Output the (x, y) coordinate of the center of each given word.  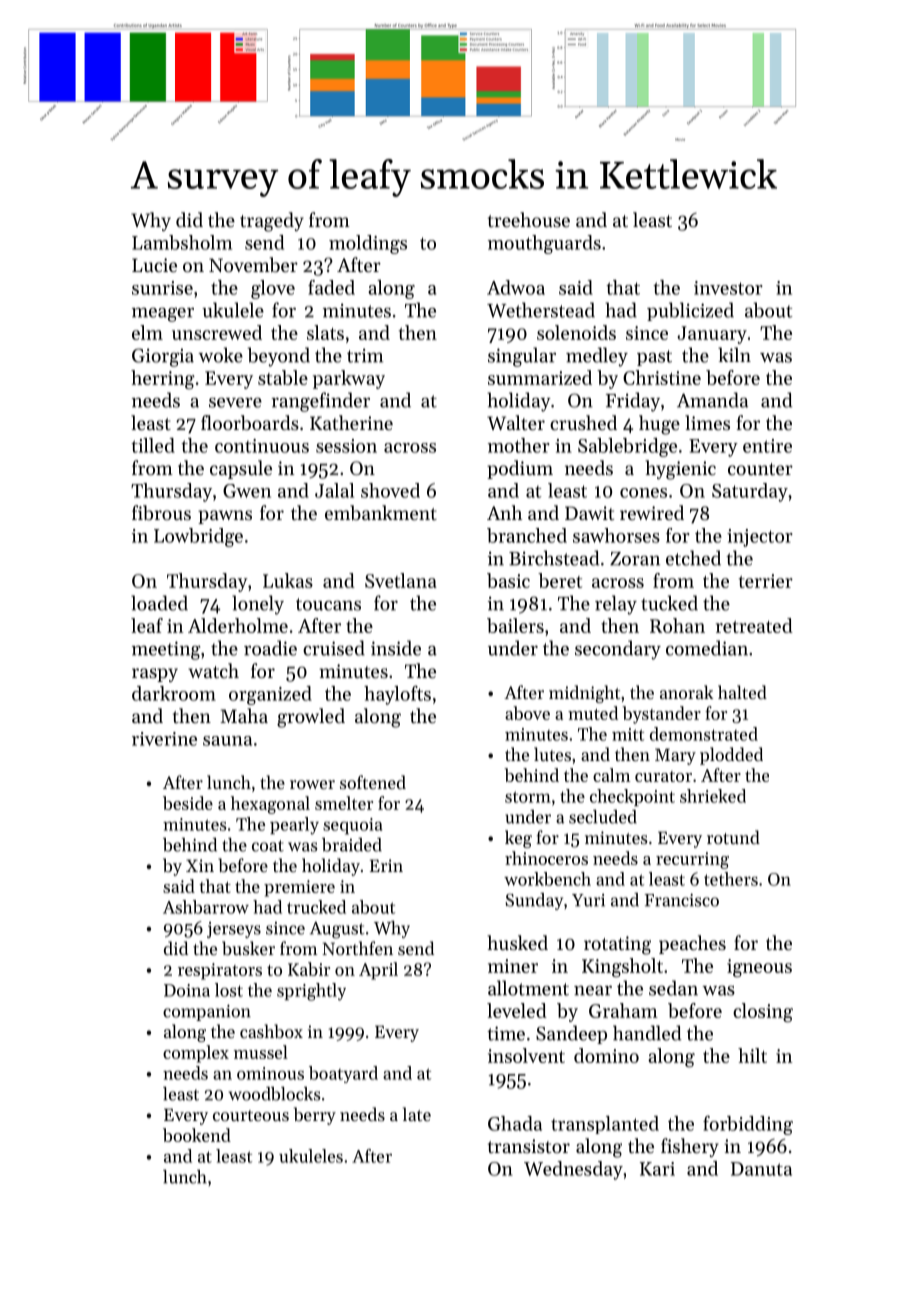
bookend (197, 1135)
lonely (258, 605)
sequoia (352, 826)
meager (163, 314)
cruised (334, 648)
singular (522, 357)
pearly (294, 826)
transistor (529, 1146)
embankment (381, 512)
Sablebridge (627, 447)
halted (742, 692)
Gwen (247, 491)
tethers (731, 879)
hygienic (680, 470)
